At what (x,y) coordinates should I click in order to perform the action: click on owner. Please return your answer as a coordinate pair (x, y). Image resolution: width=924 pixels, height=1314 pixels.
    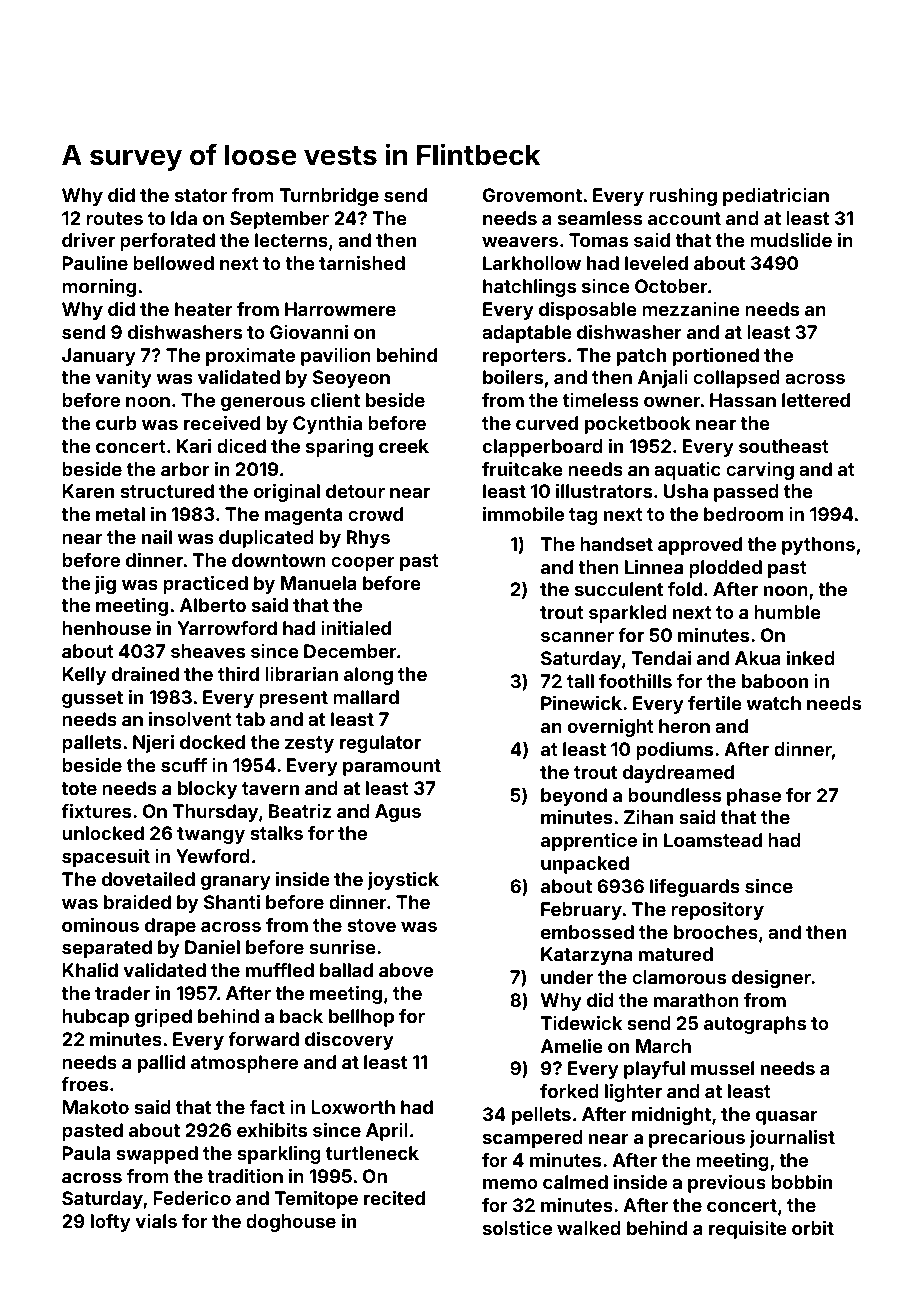
    Looking at the image, I should click on (672, 402).
